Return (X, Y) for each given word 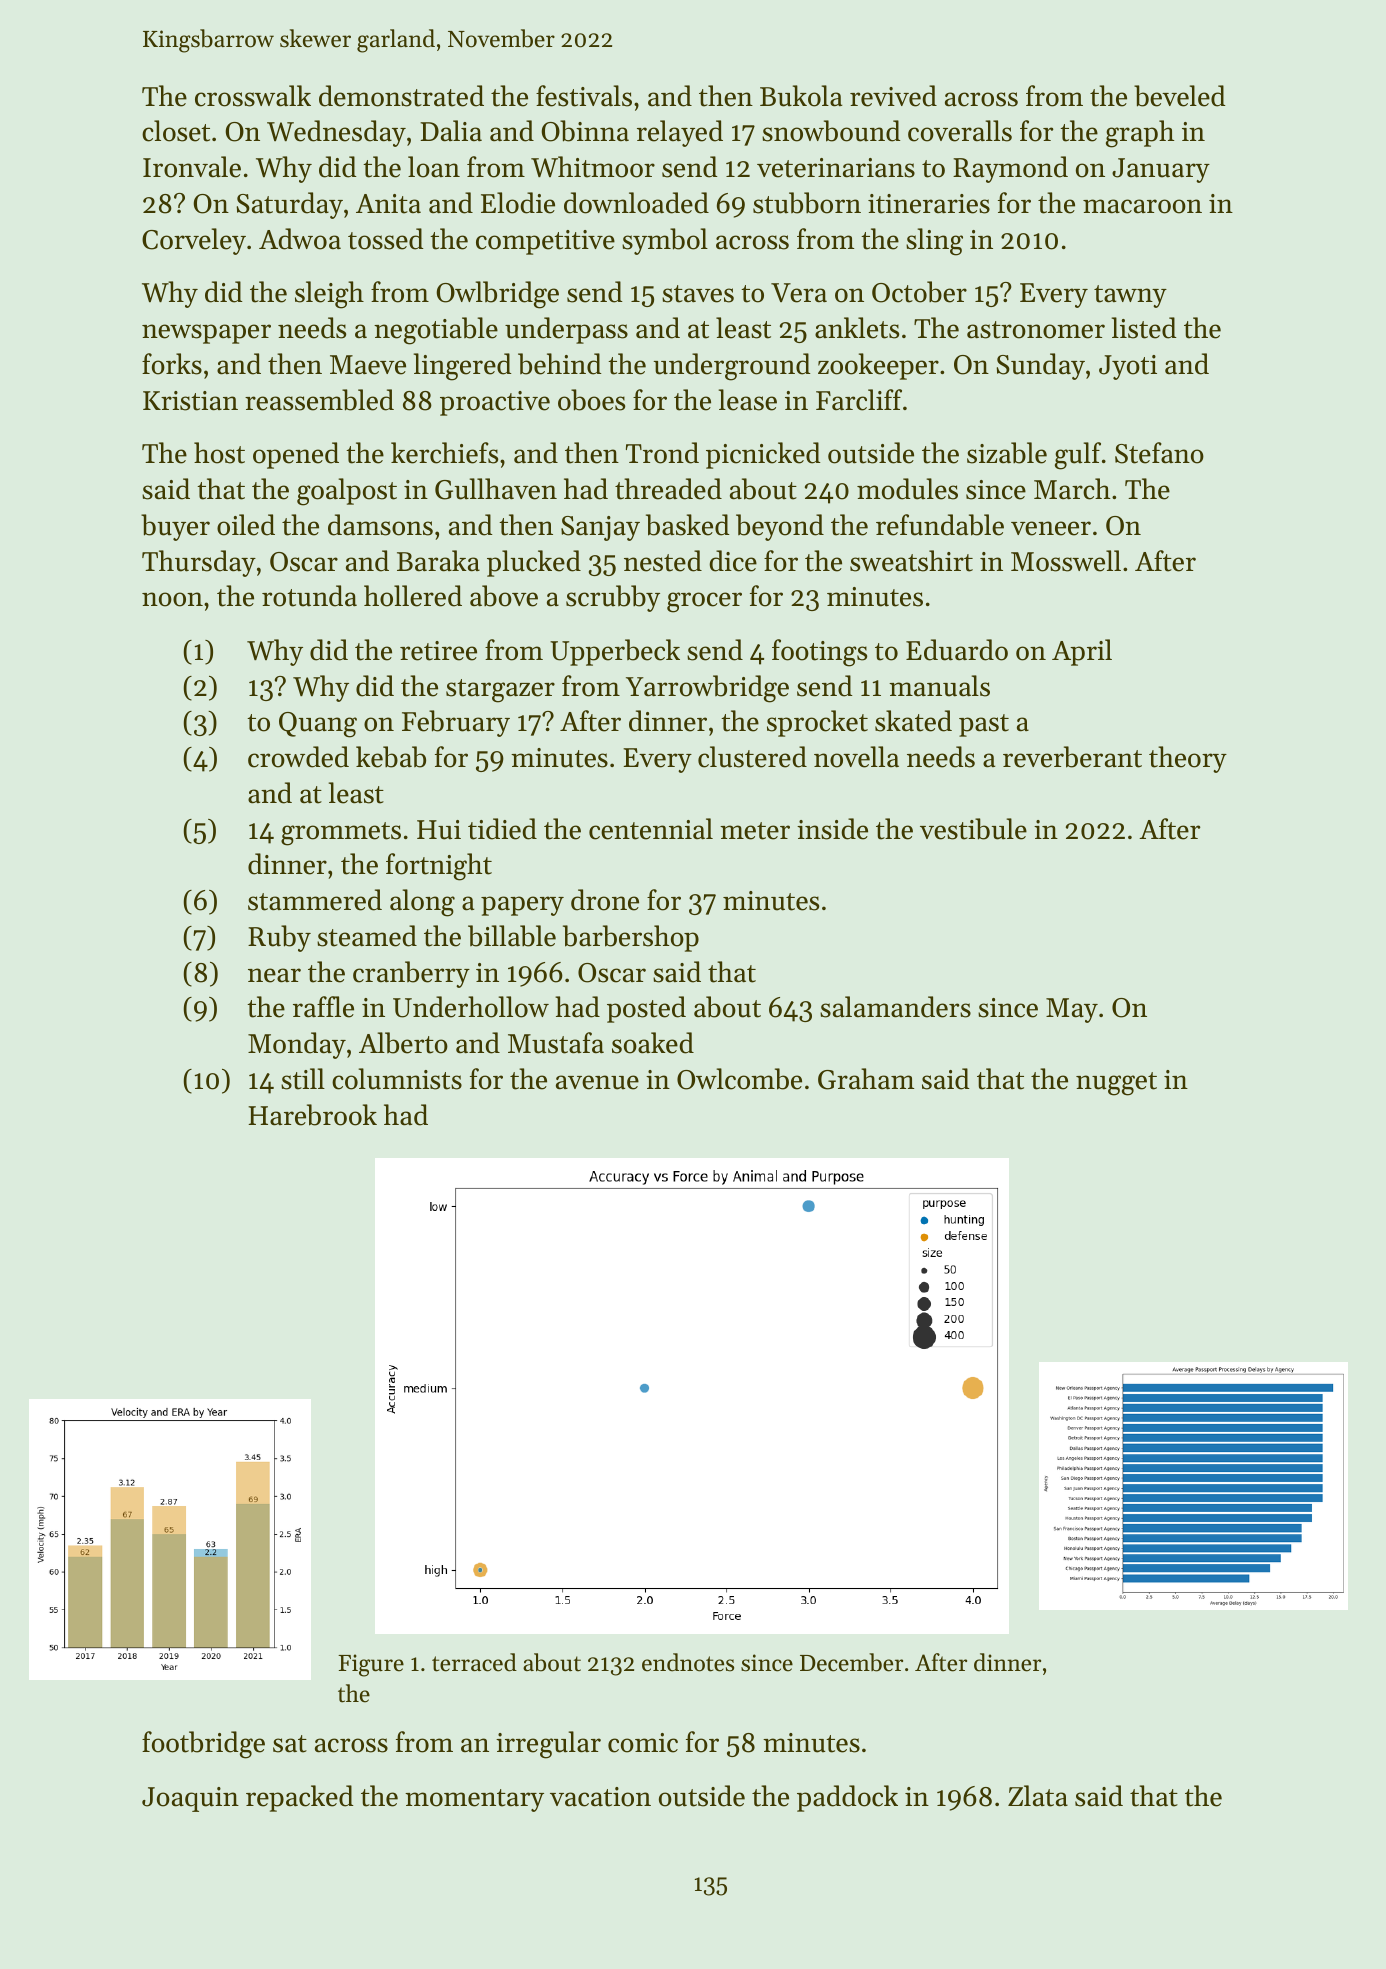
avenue (597, 1082)
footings (819, 653)
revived (893, 96)
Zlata (1038, 1796)
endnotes (688, 1662)
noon (172, 599)
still (303, 1079)
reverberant (1072, 757)
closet (176, 131)
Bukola (801, 96)
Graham (866, 1079)
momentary (474, 1800)
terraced (474, 1662)
